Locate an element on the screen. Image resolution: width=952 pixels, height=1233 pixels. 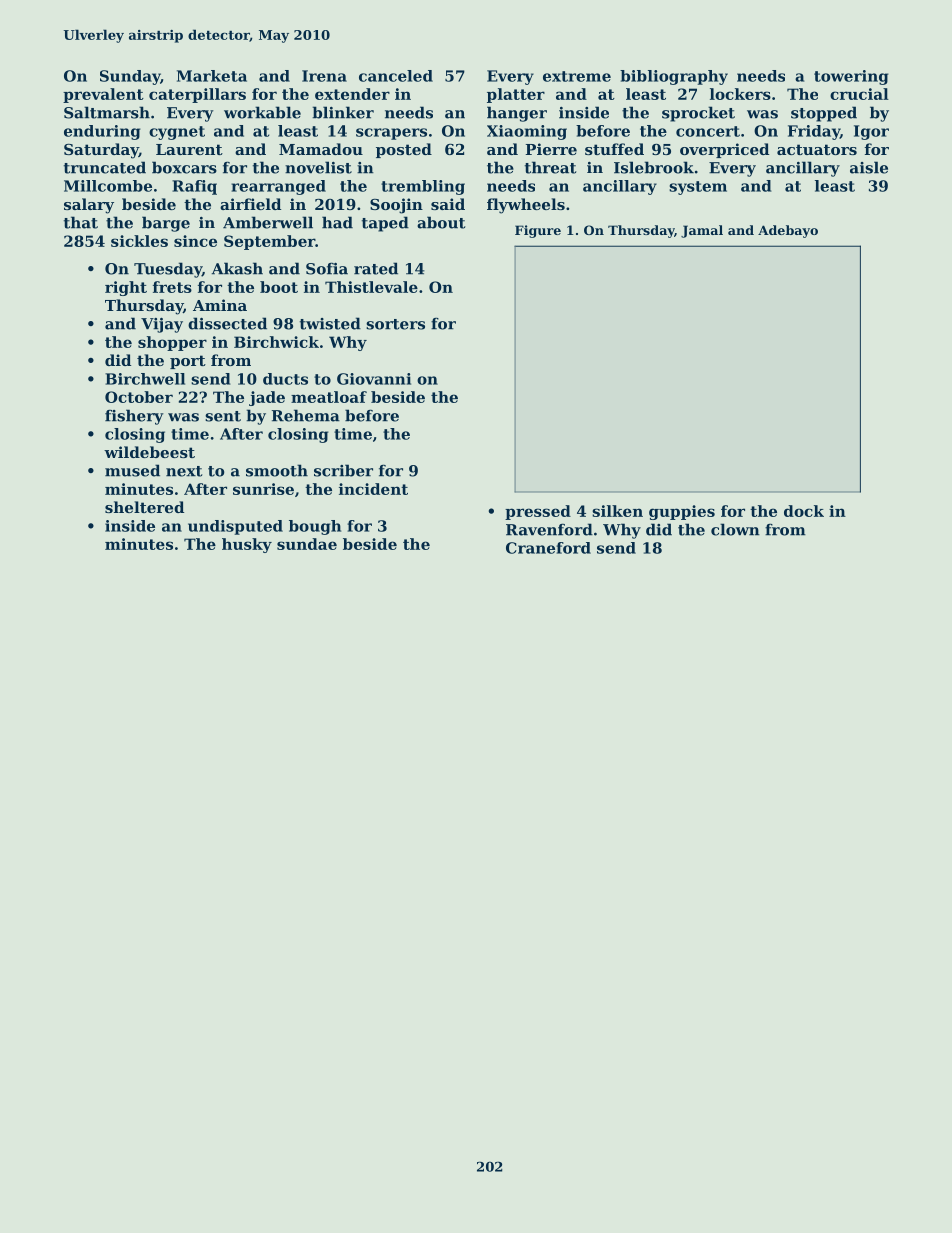
said is located at coordinates (448, 204).
